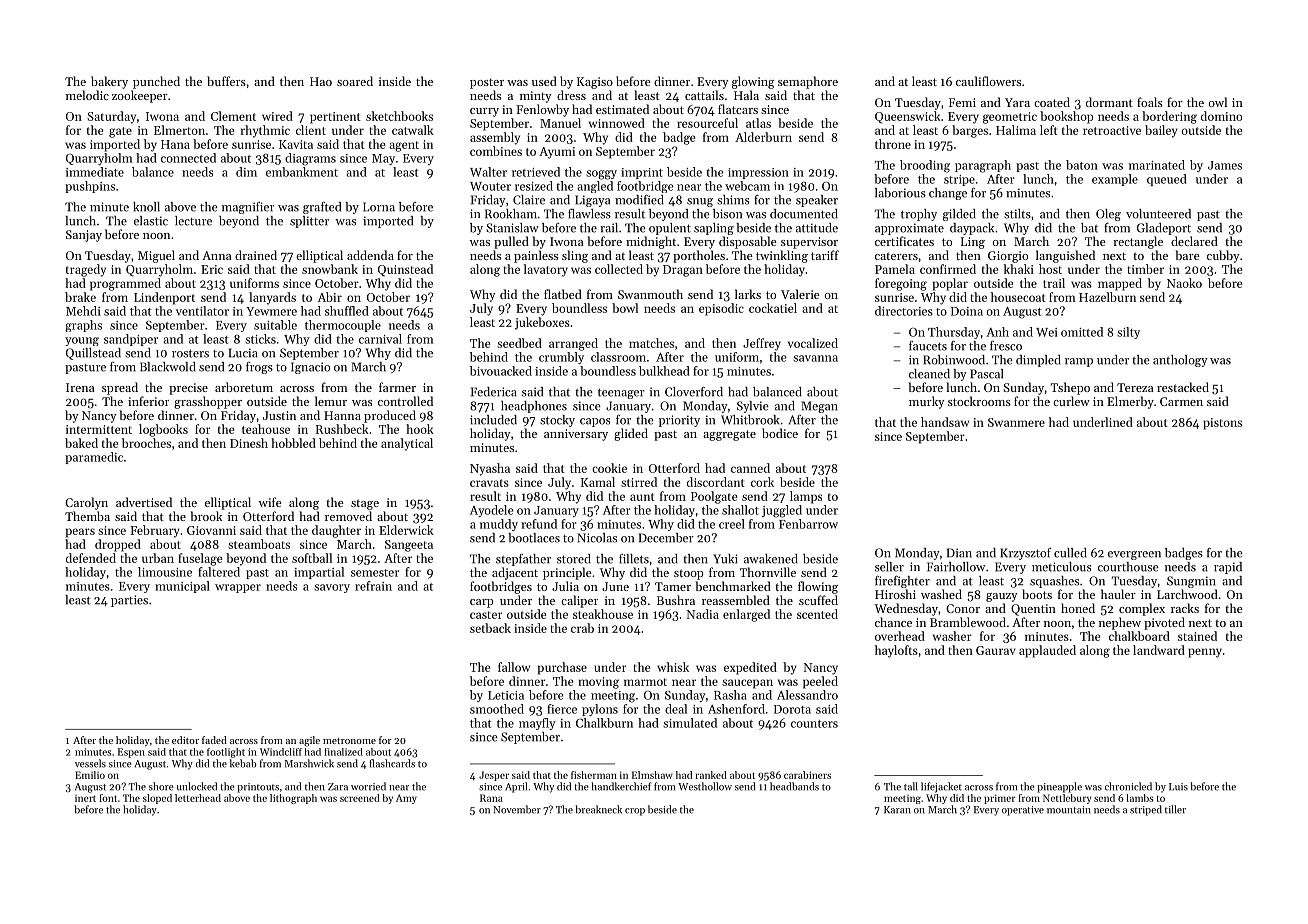 The height and width of the page is (924, 1308). What do you see at coordinates (86, 503) in the page?
I see `Carolyn` at bounding box center [86, 503].
